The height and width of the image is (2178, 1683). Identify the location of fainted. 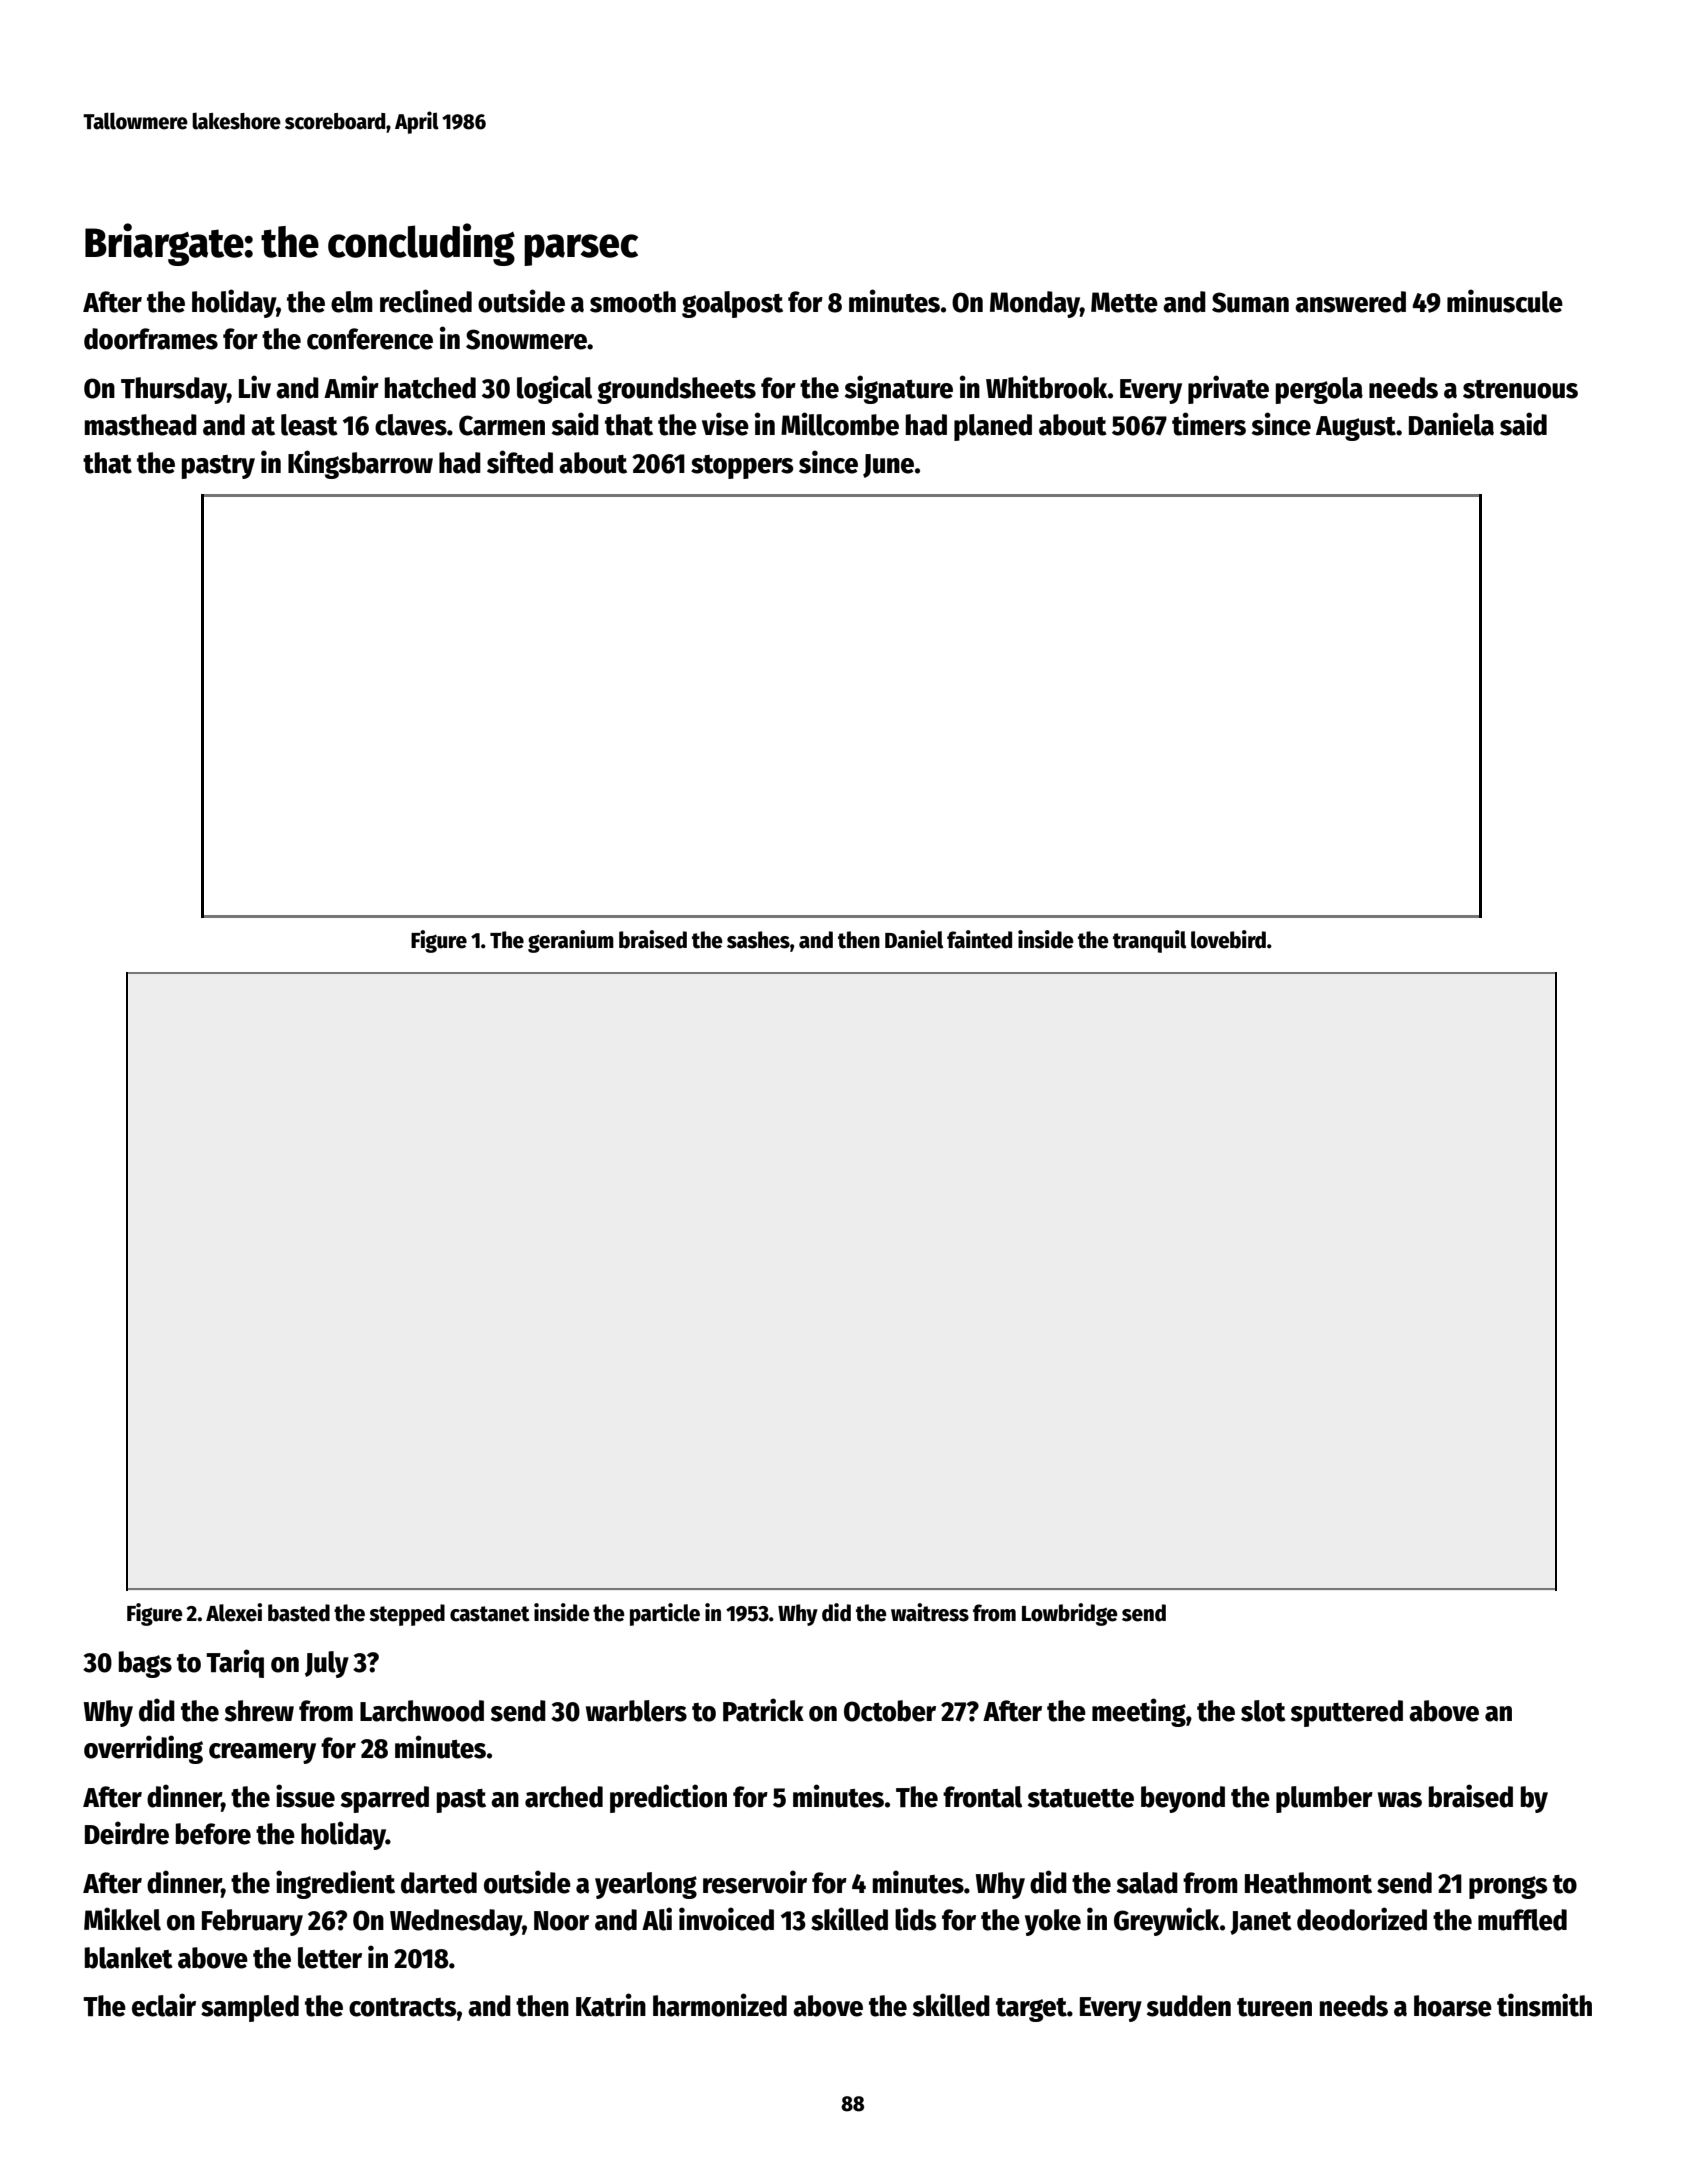
(979, 939).
